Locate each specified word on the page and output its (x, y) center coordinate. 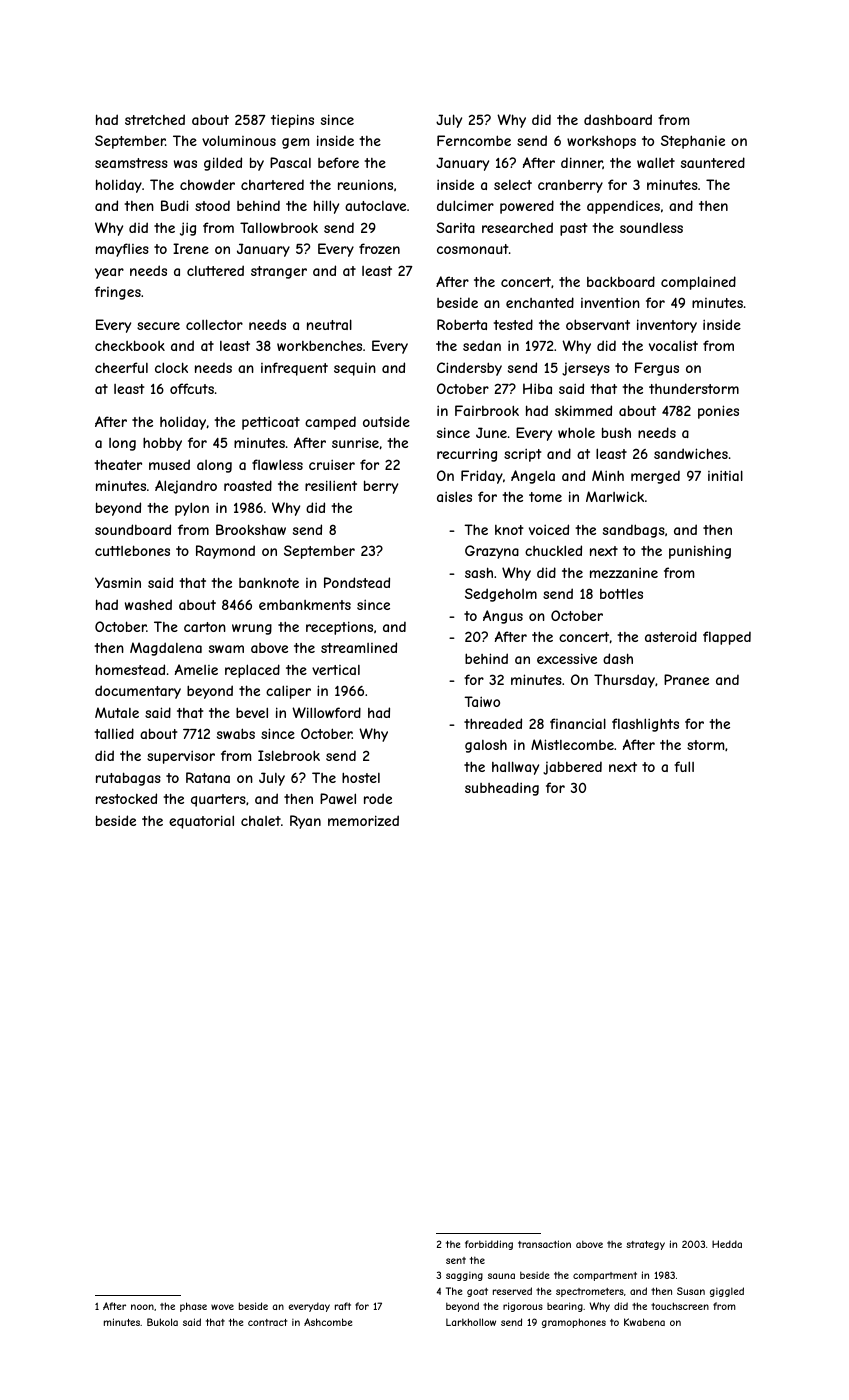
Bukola (162, 1322)
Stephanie (693, 142)
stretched (155, 119)
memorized (363, 820)
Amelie (196, 669)
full (684, 766)
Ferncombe (474, 140)
